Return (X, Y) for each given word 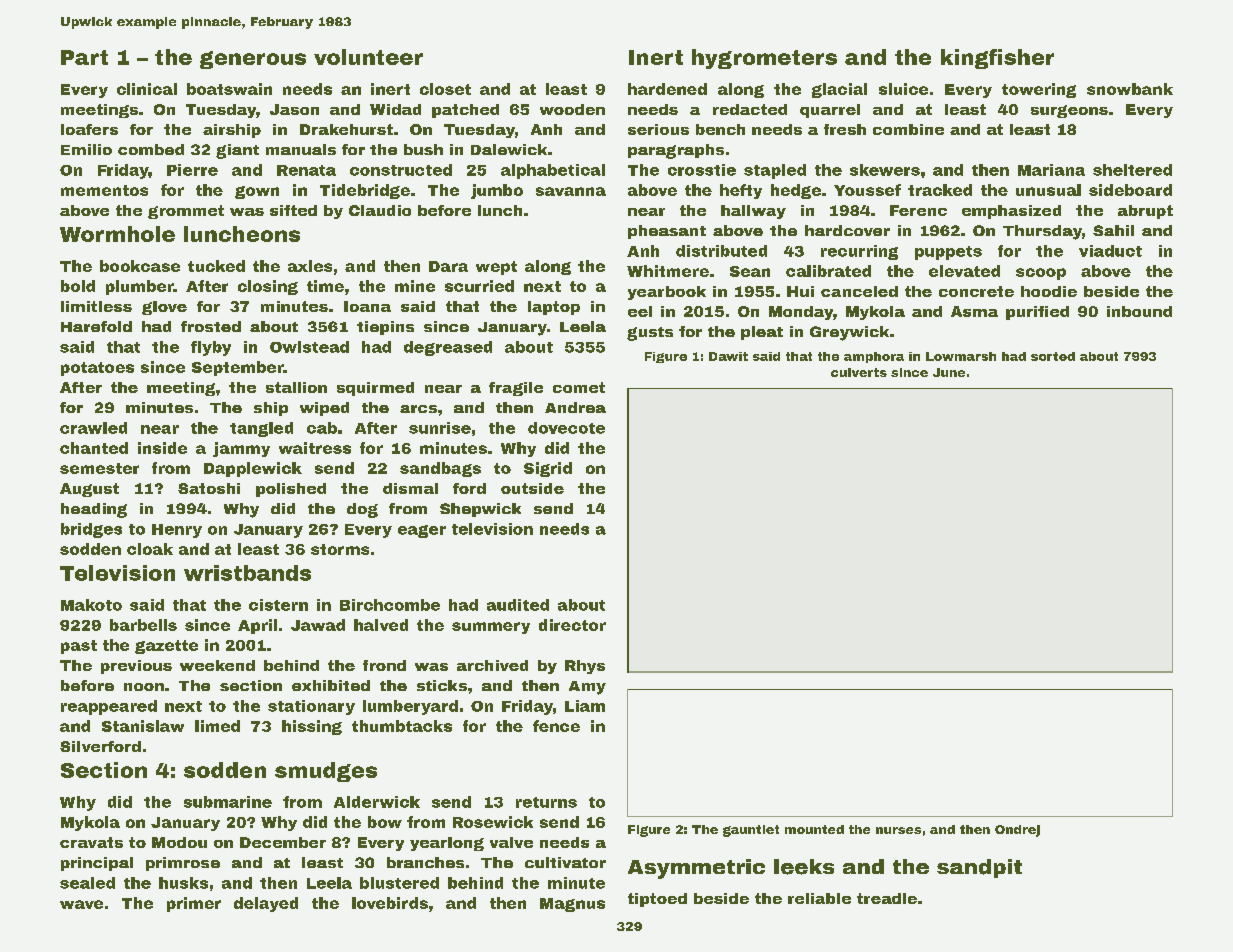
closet (445, 89)
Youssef (867, 190)
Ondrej (1017, 831)
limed (217, 726)
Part (84, 57)
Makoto (91, 605)
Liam (585, 706)
